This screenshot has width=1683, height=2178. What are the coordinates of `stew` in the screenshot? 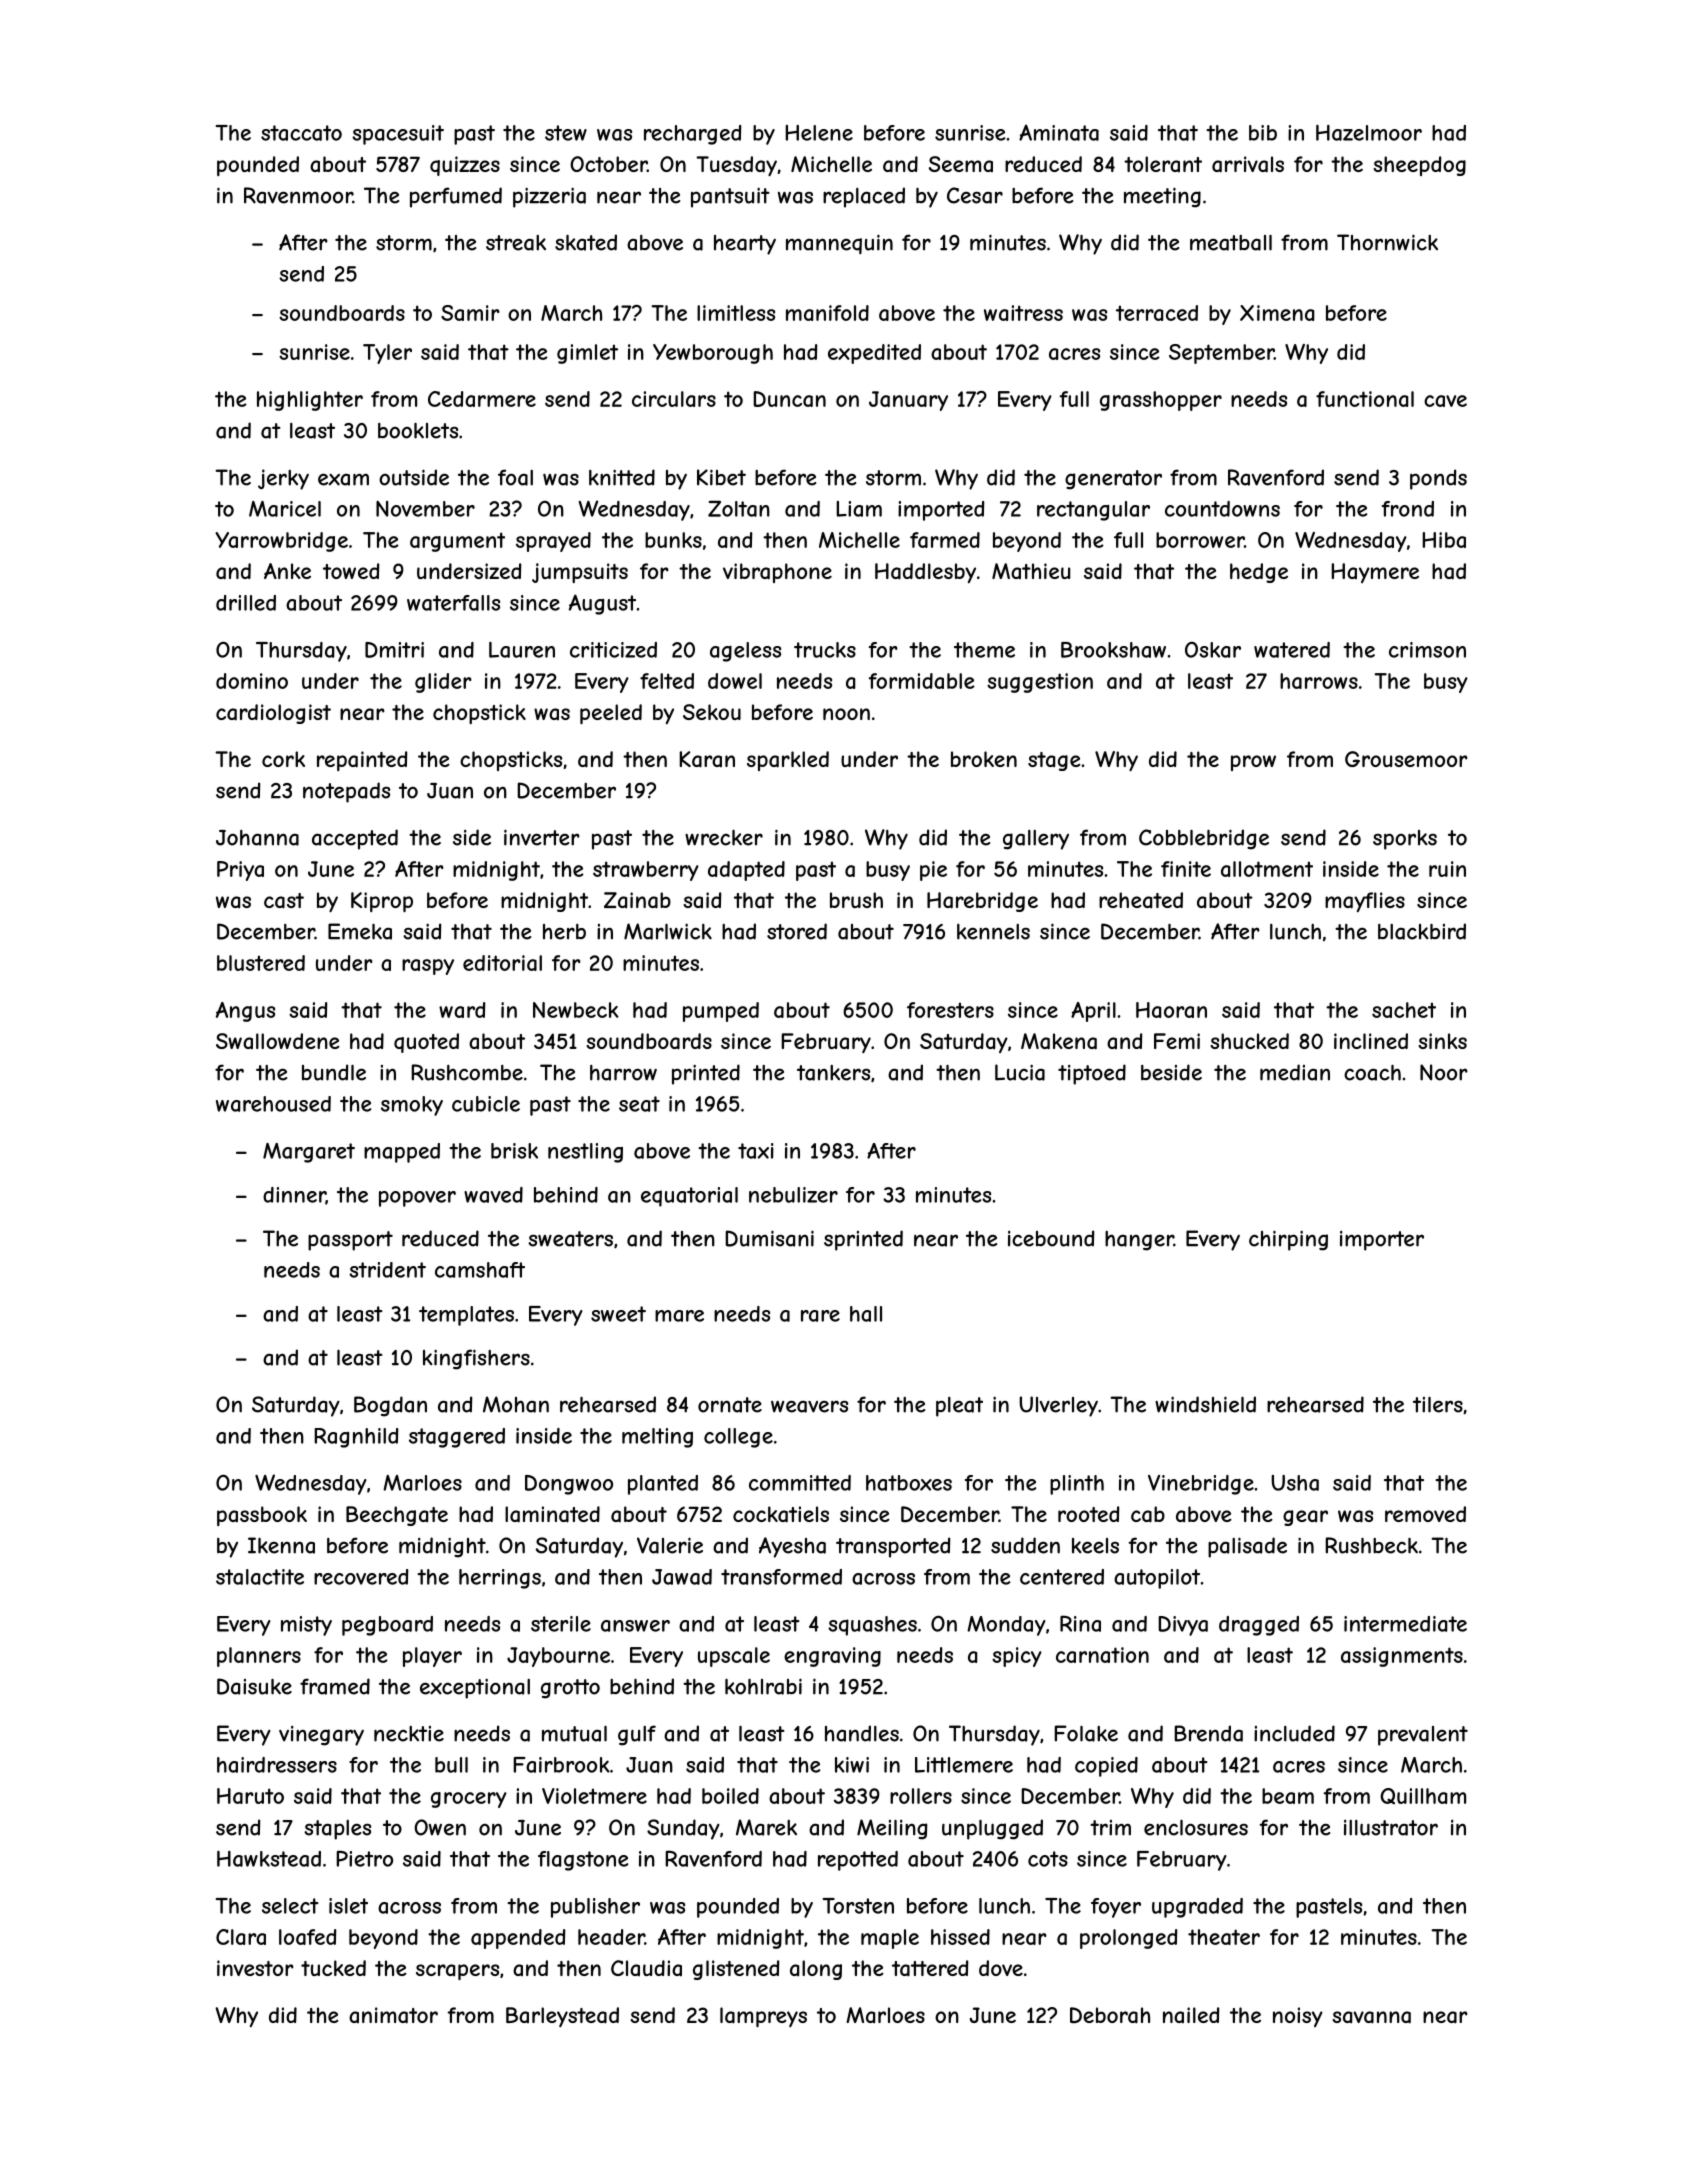 It's located at (566, 133).
